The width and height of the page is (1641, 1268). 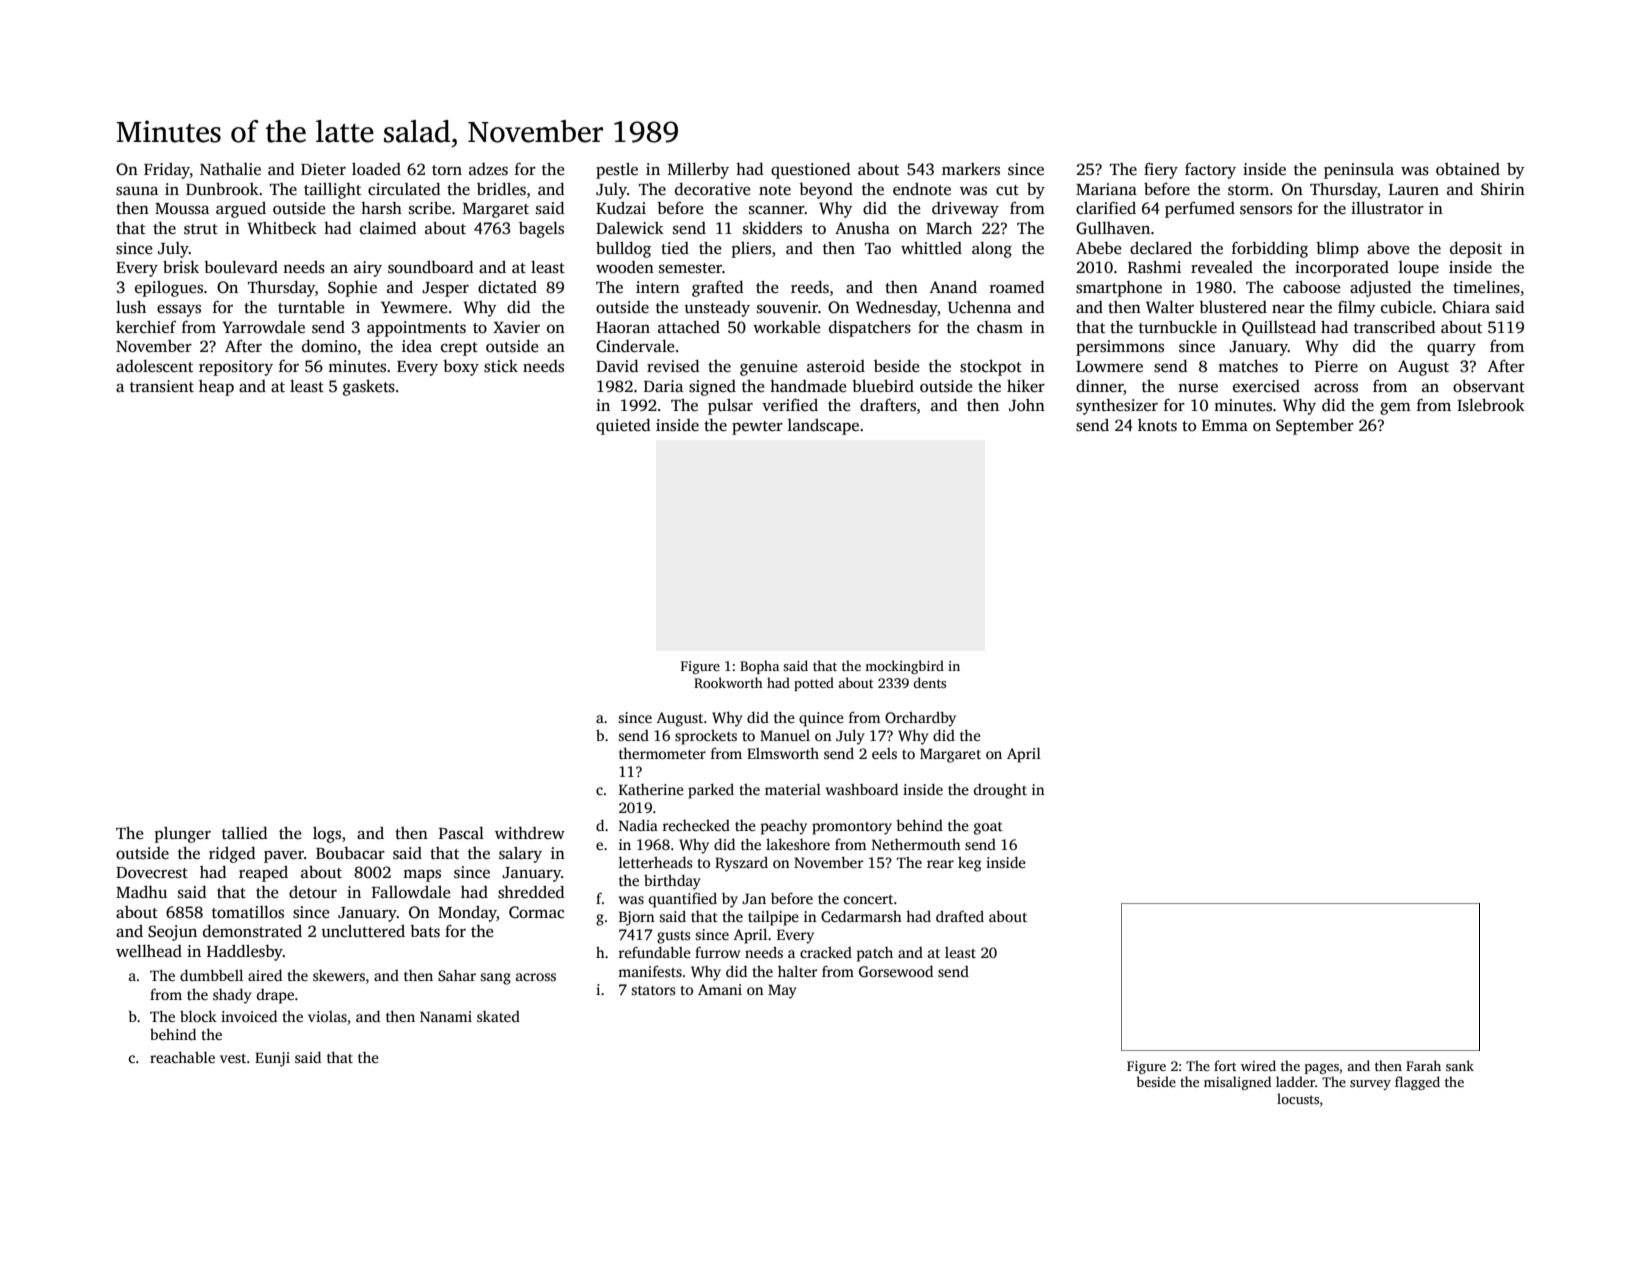 What do you see at coordinates (878, 248) in the page?
I see `Tao` at bounding box center [878, 248].
